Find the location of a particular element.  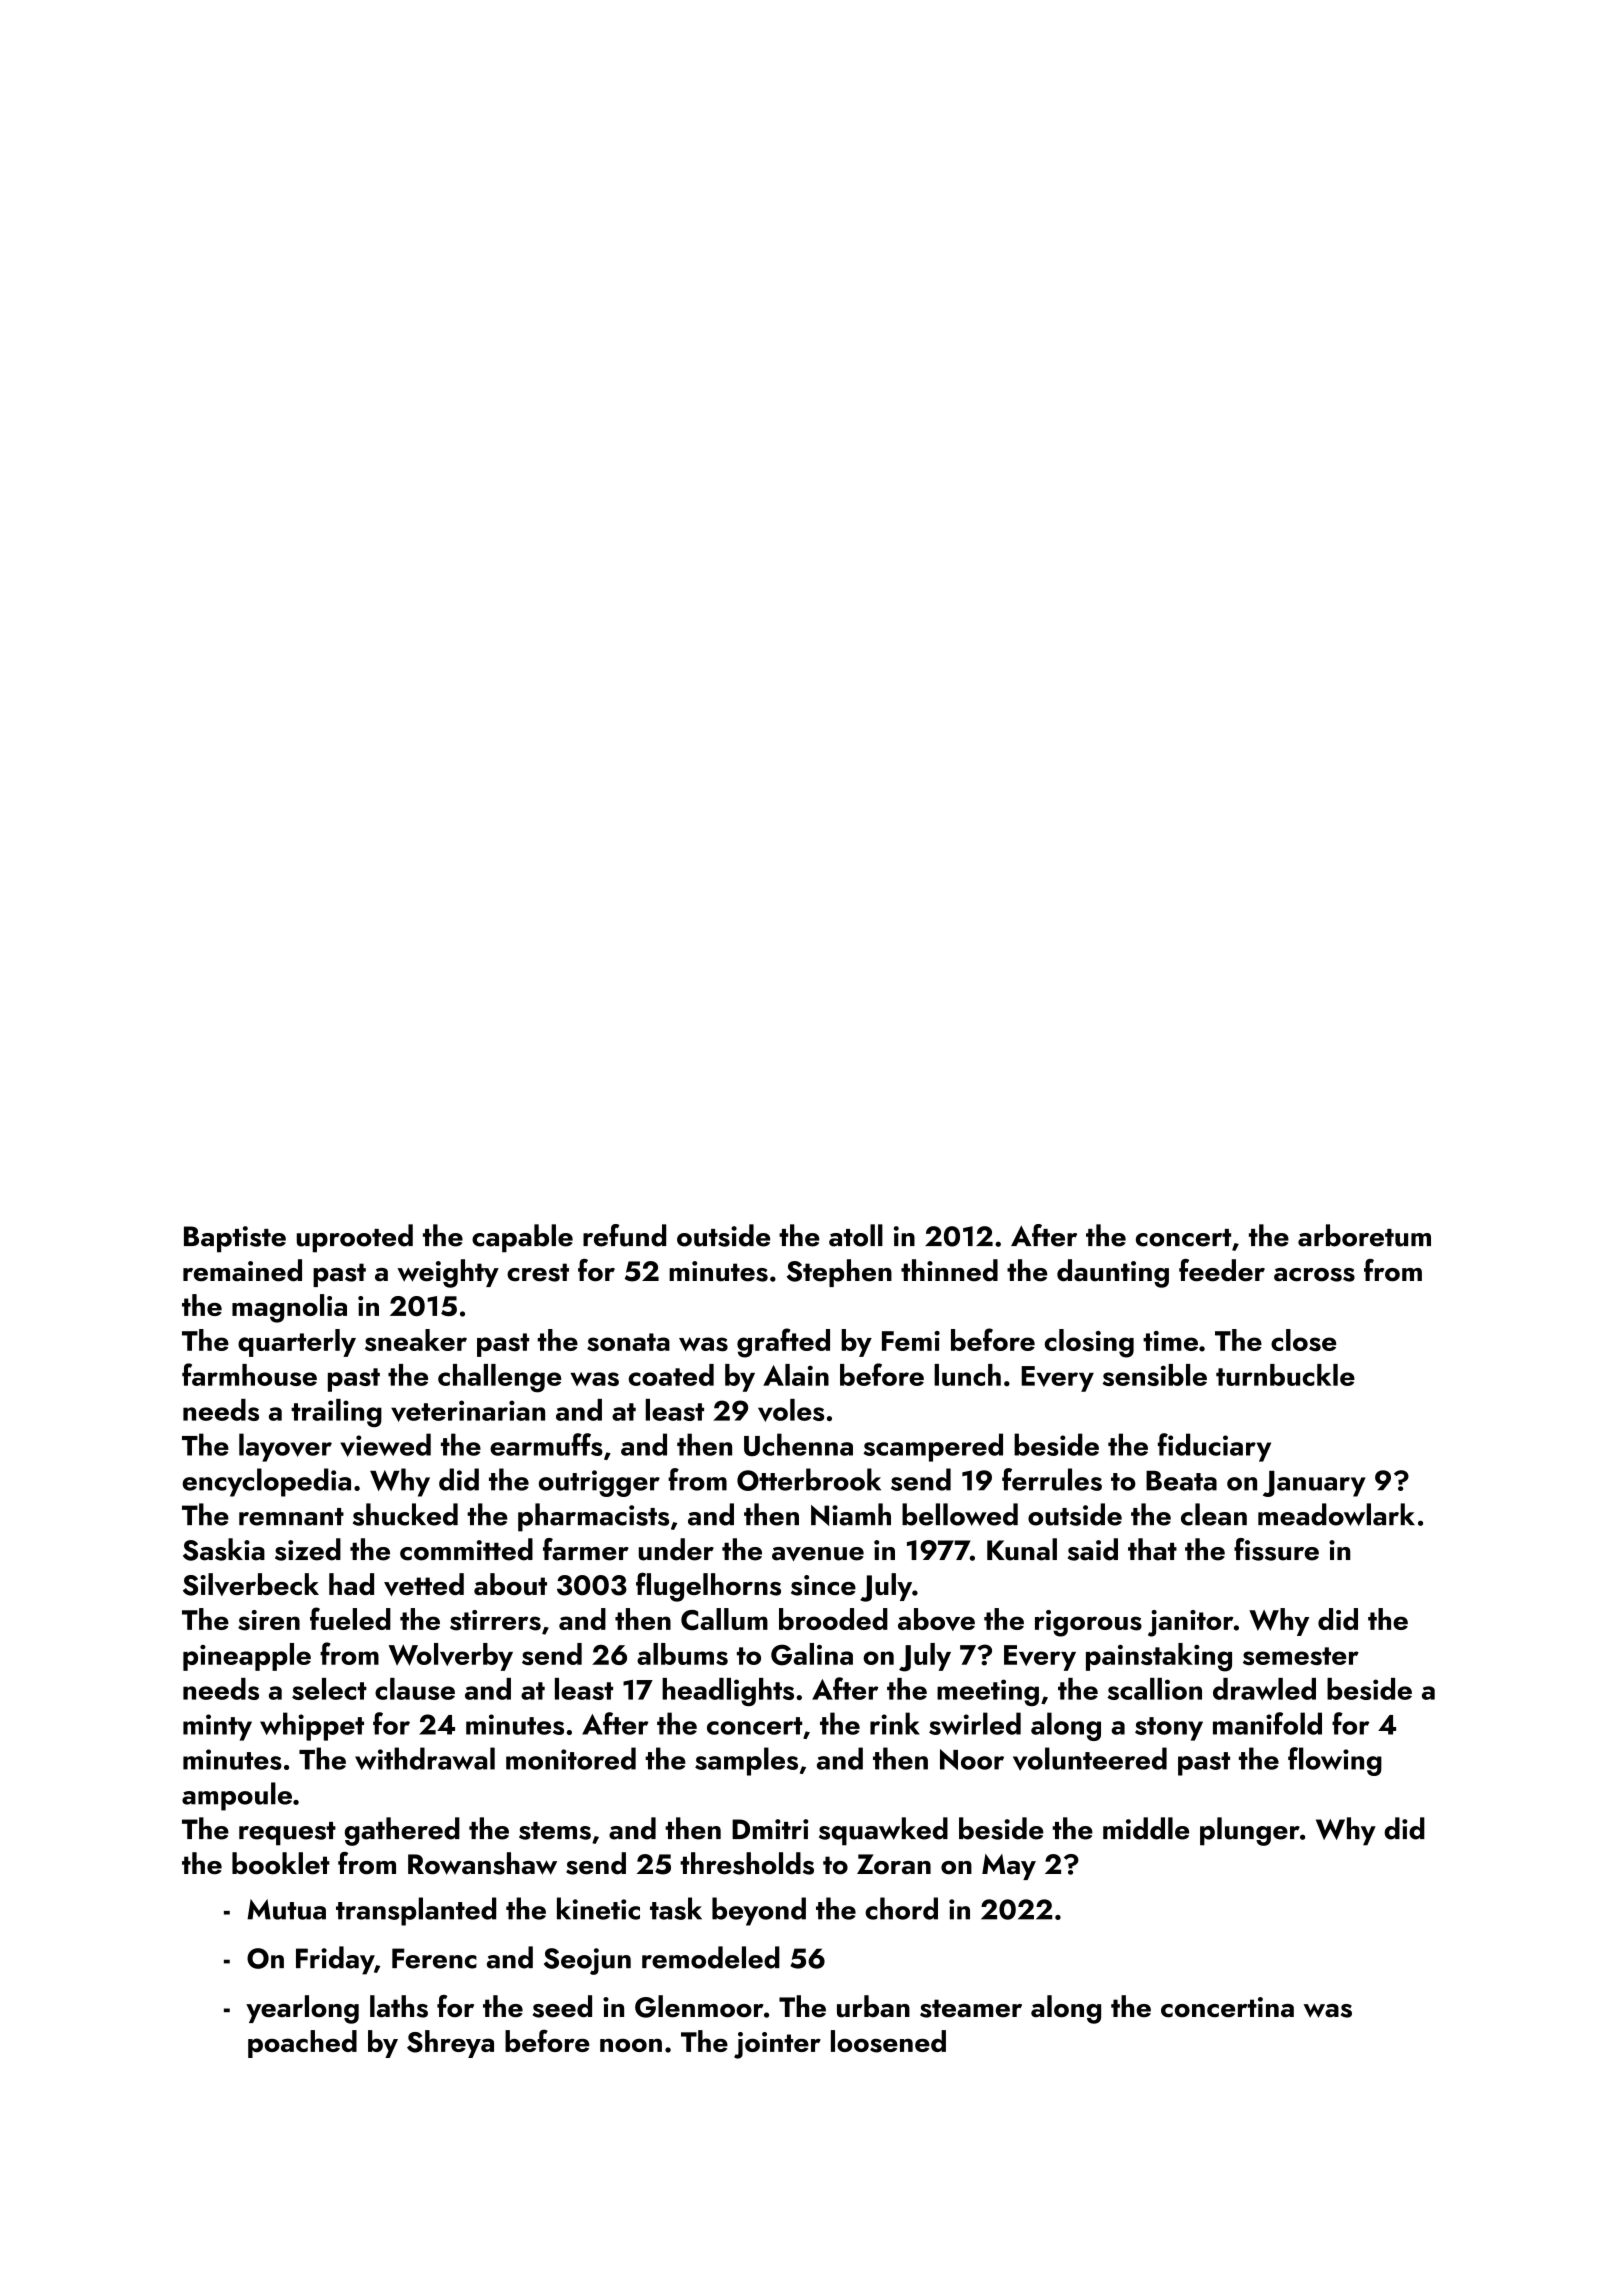

uprooted is located at coordinates (355, 1238).
